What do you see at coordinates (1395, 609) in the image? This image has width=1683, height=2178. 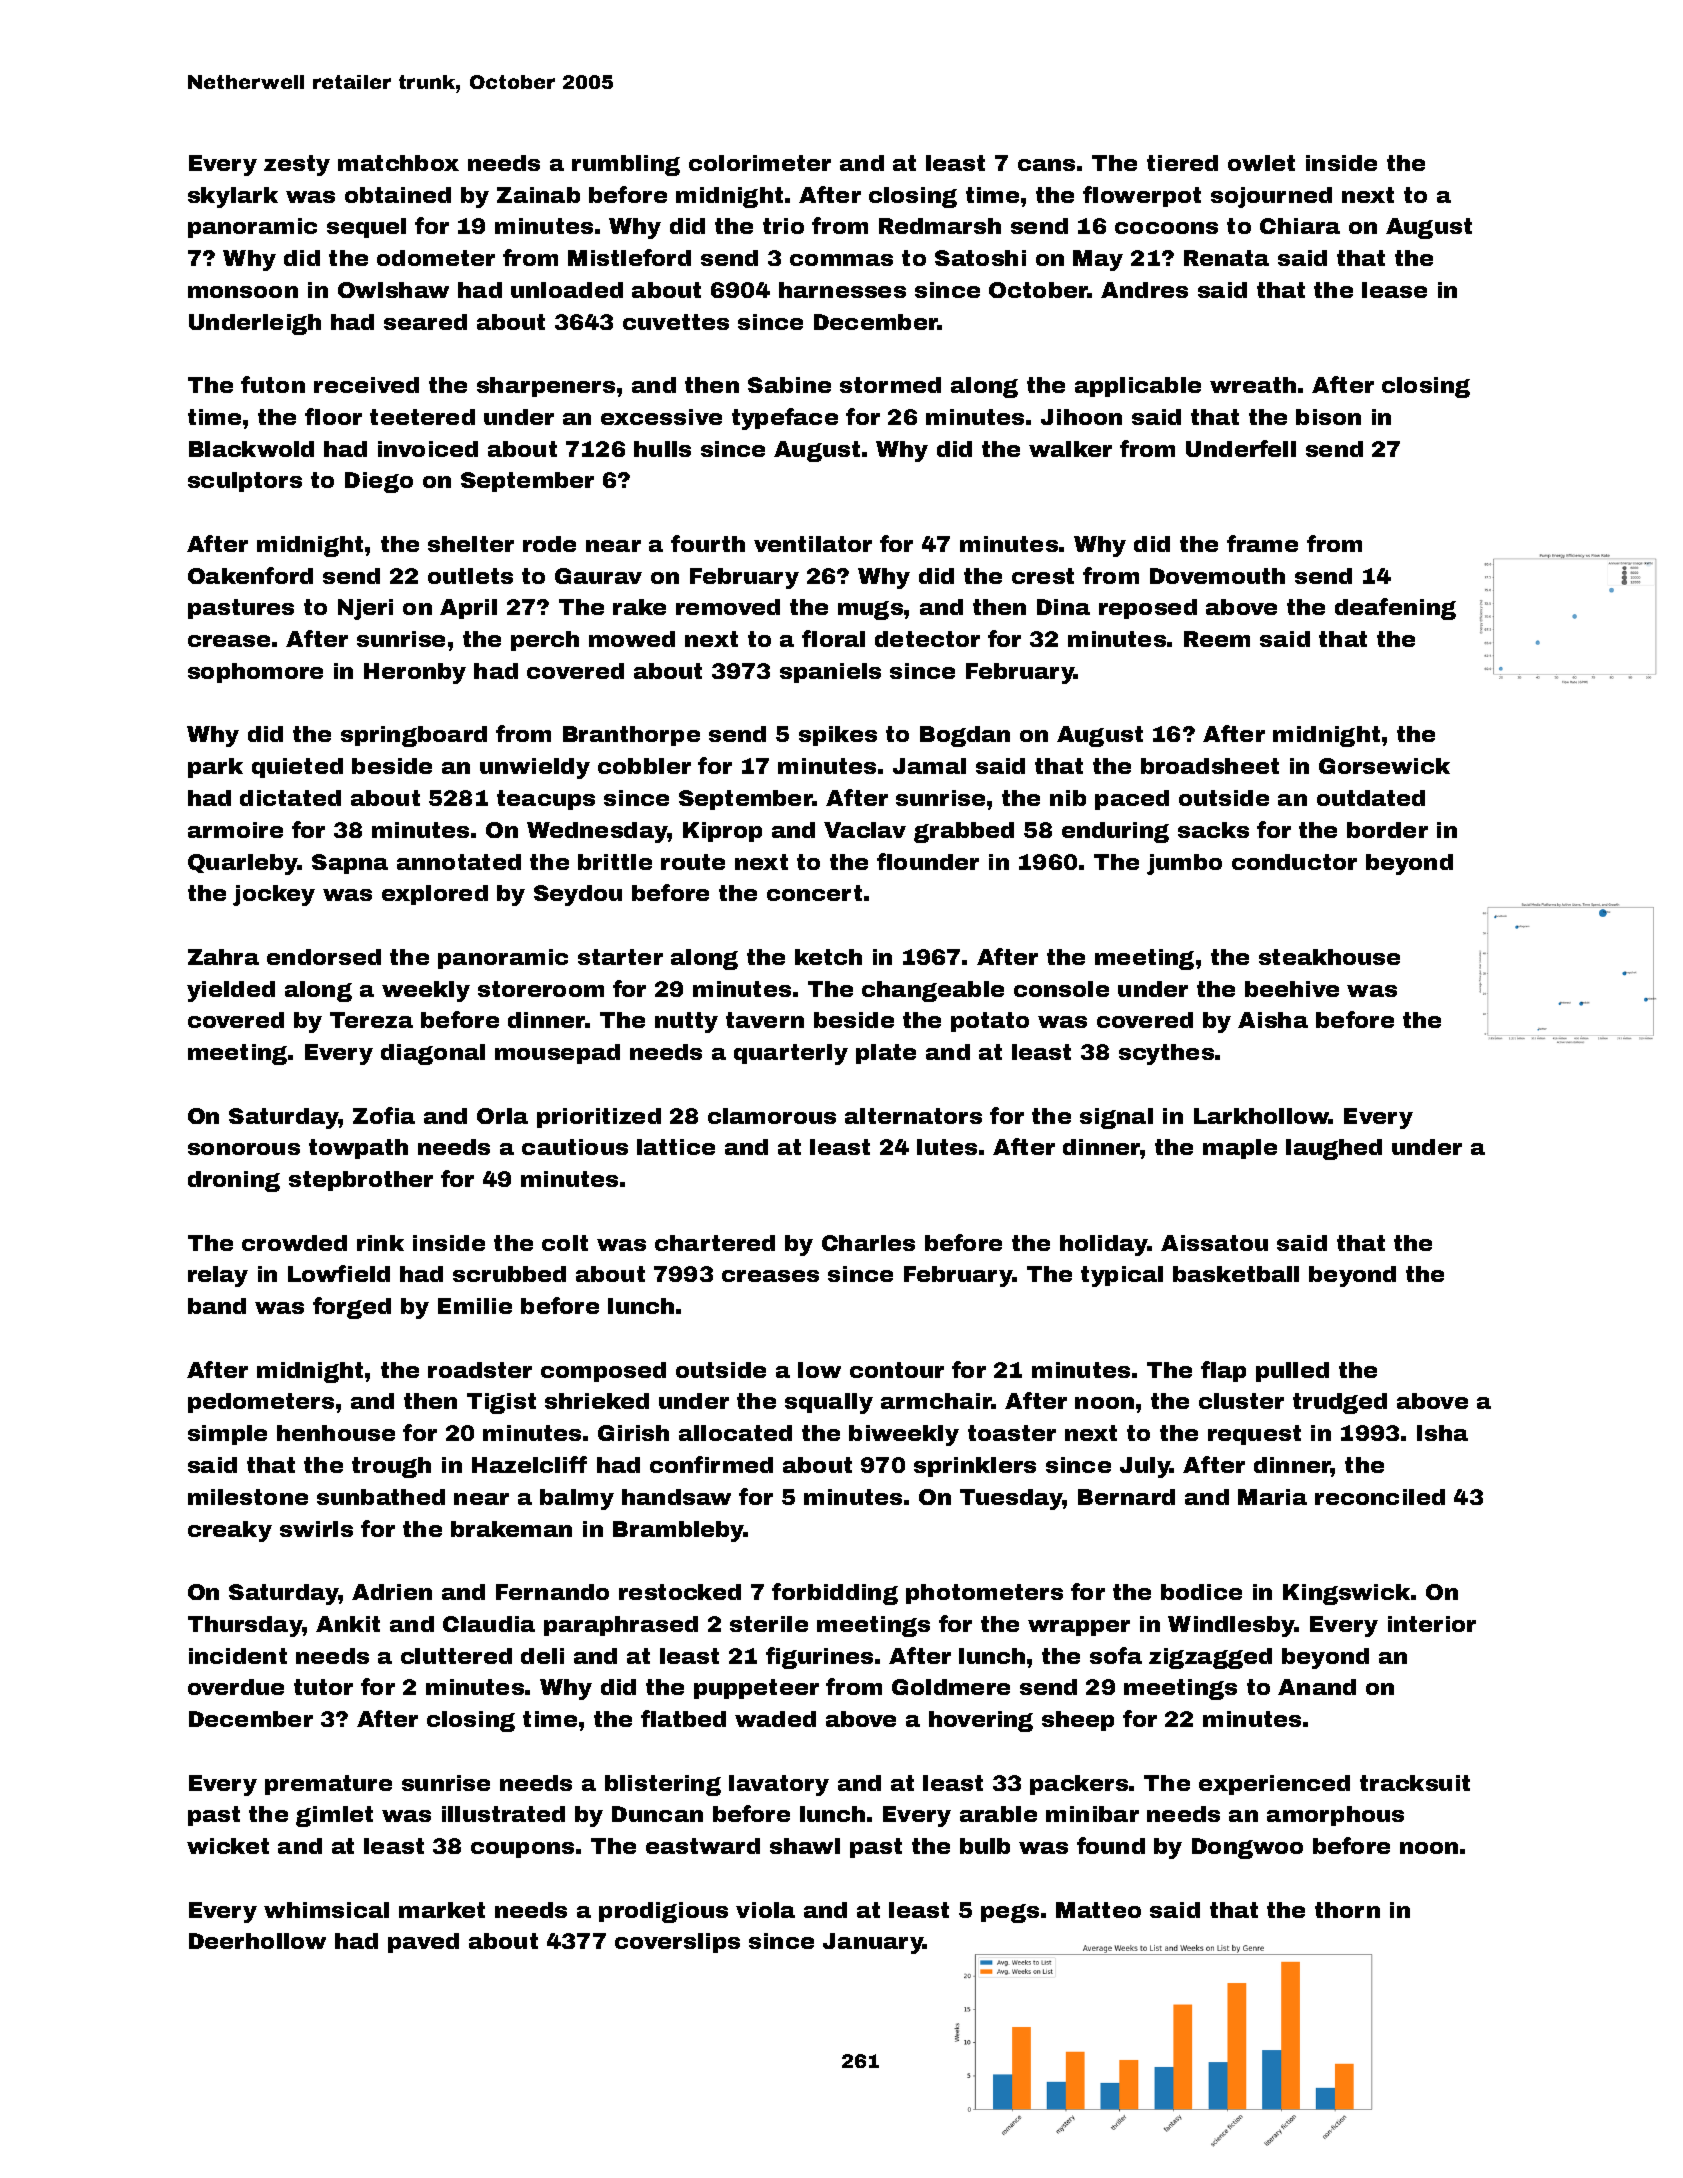 I see `deafening` at bounding box center [1395, 609].
